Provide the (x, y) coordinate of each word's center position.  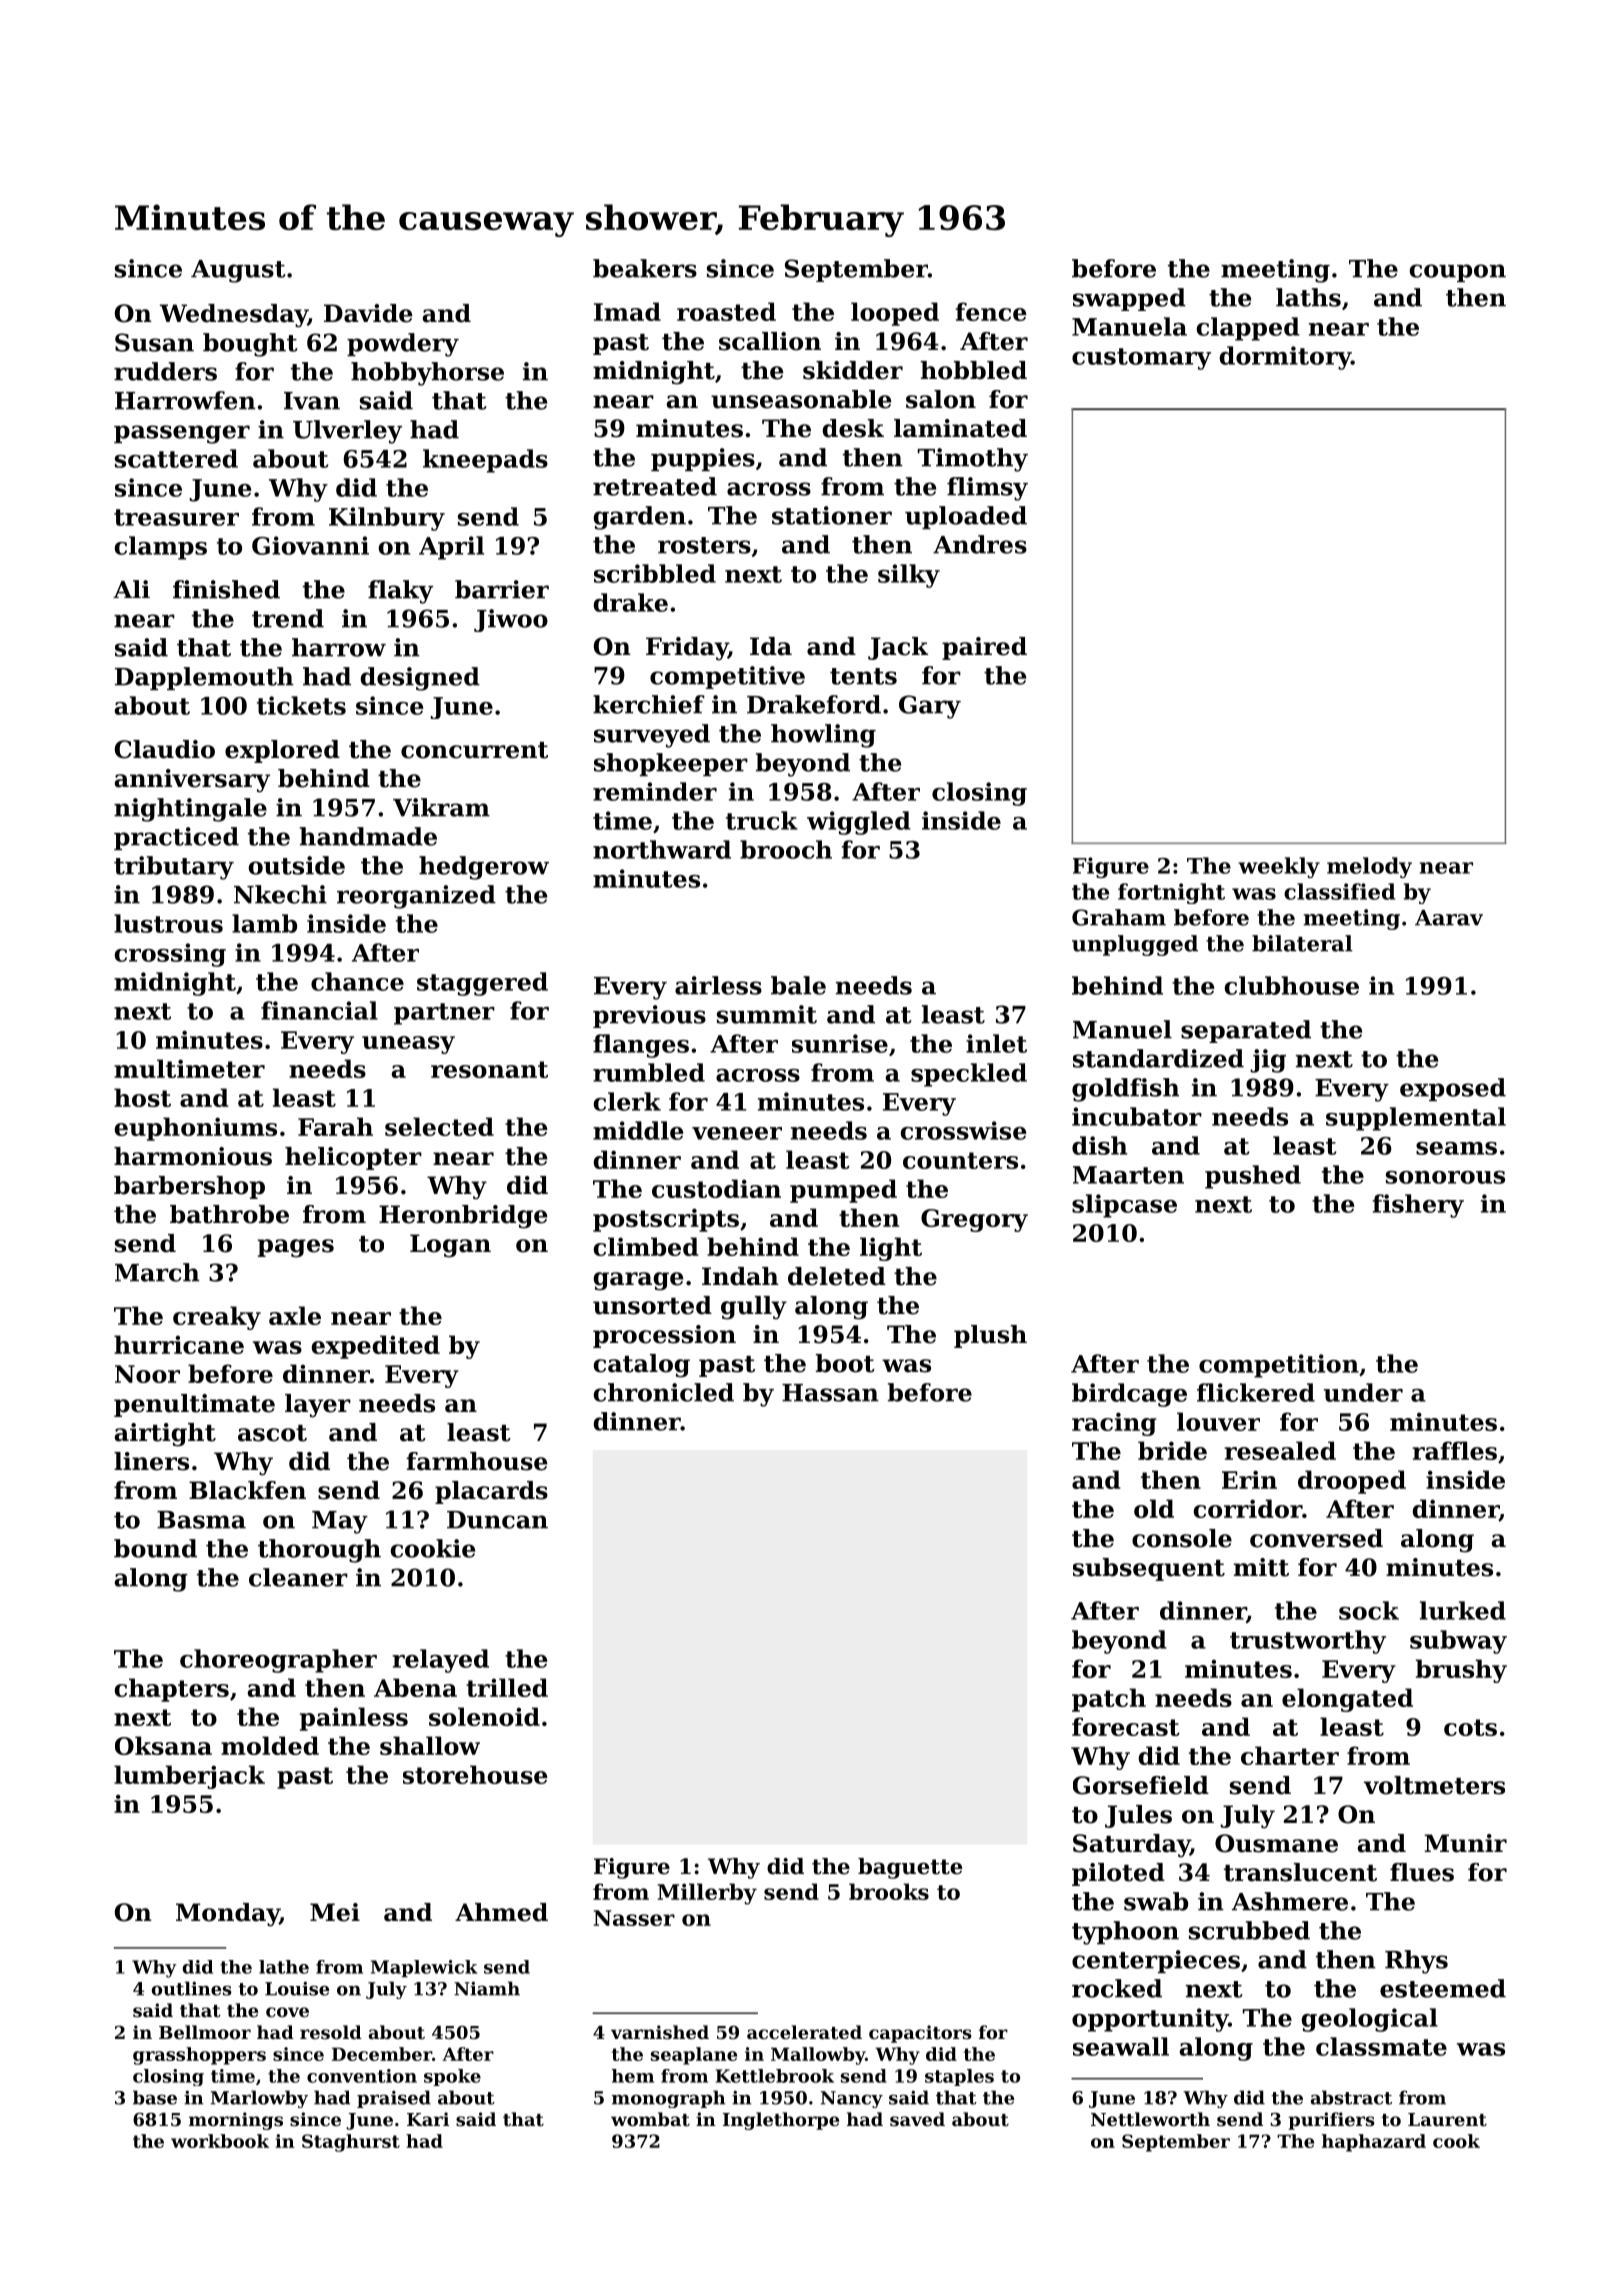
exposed (1453, 1089)
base (155, 2097)
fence (991, 311)
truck (762, 820)
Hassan (830, 1393)
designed (420, 679)
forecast (1126, 1726)
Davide (368, 313)
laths (1308, 297)
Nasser (634, 1918)
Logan (450, 1246)
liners (151, 1461)
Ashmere (1290, 1901)
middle (638, 1130)
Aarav (1449, 918)
